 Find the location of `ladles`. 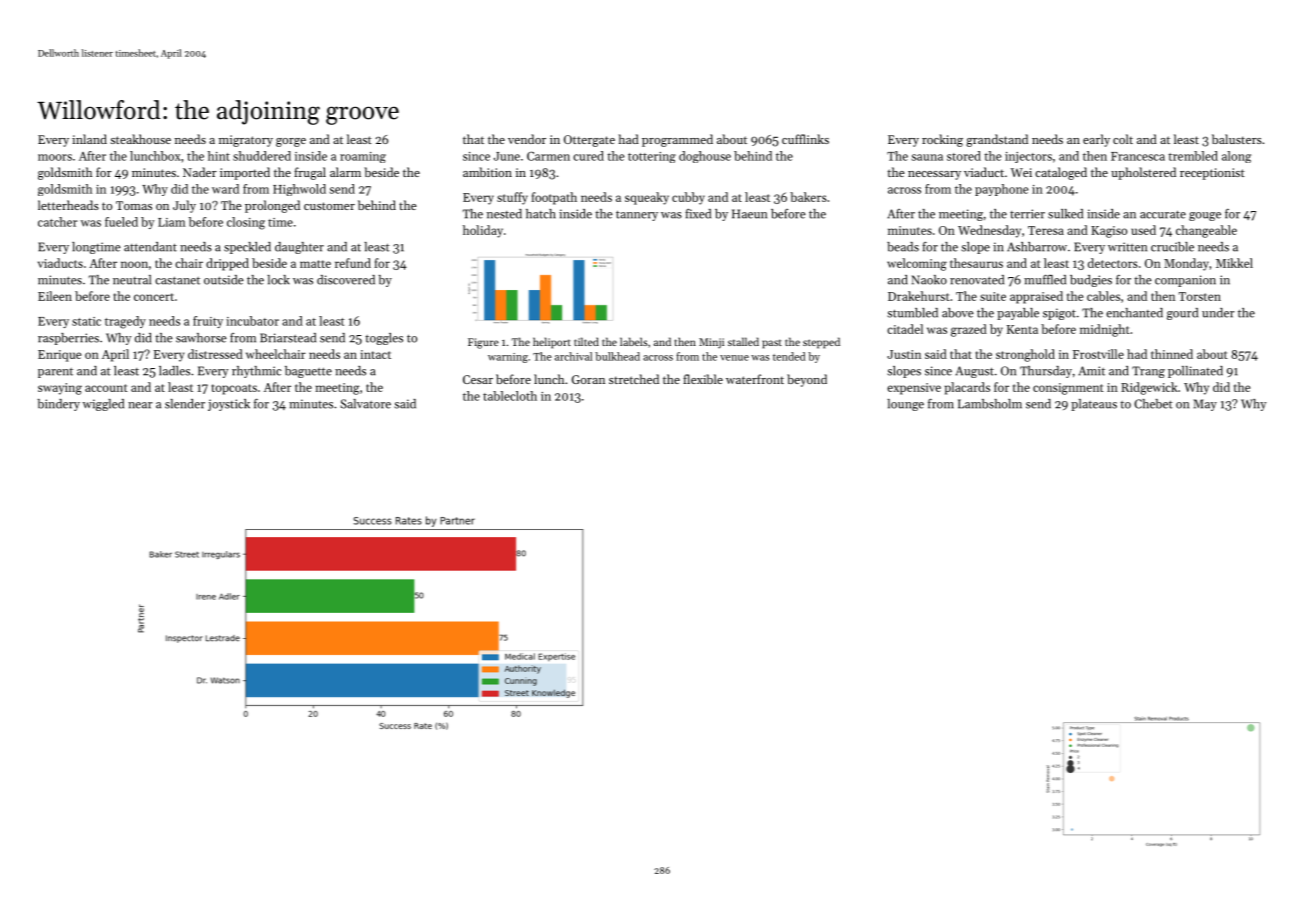

ladles is located at coordinates (174, 371).
